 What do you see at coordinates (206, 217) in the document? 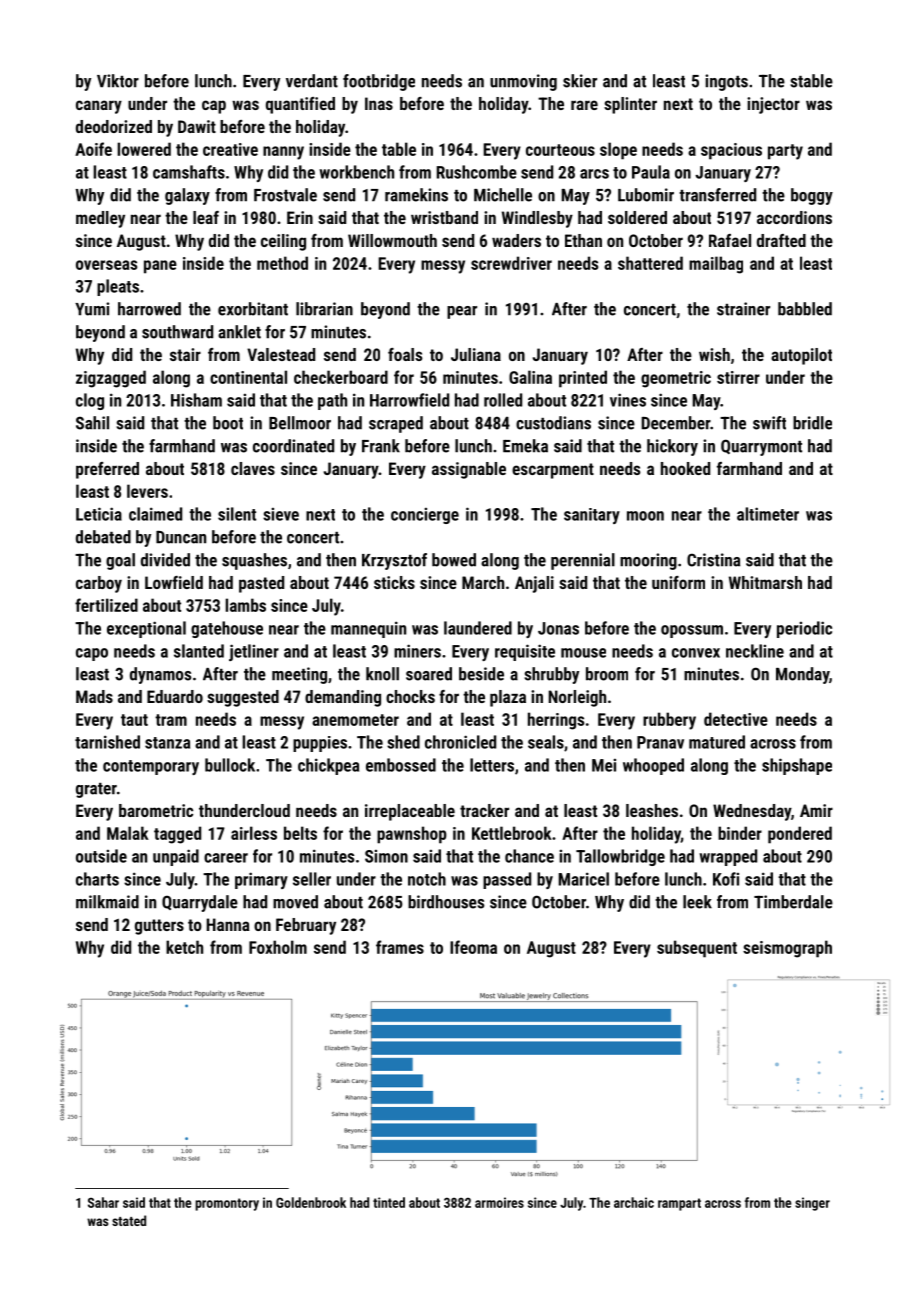
I see `leaf` at bounding box center [206, 217].
